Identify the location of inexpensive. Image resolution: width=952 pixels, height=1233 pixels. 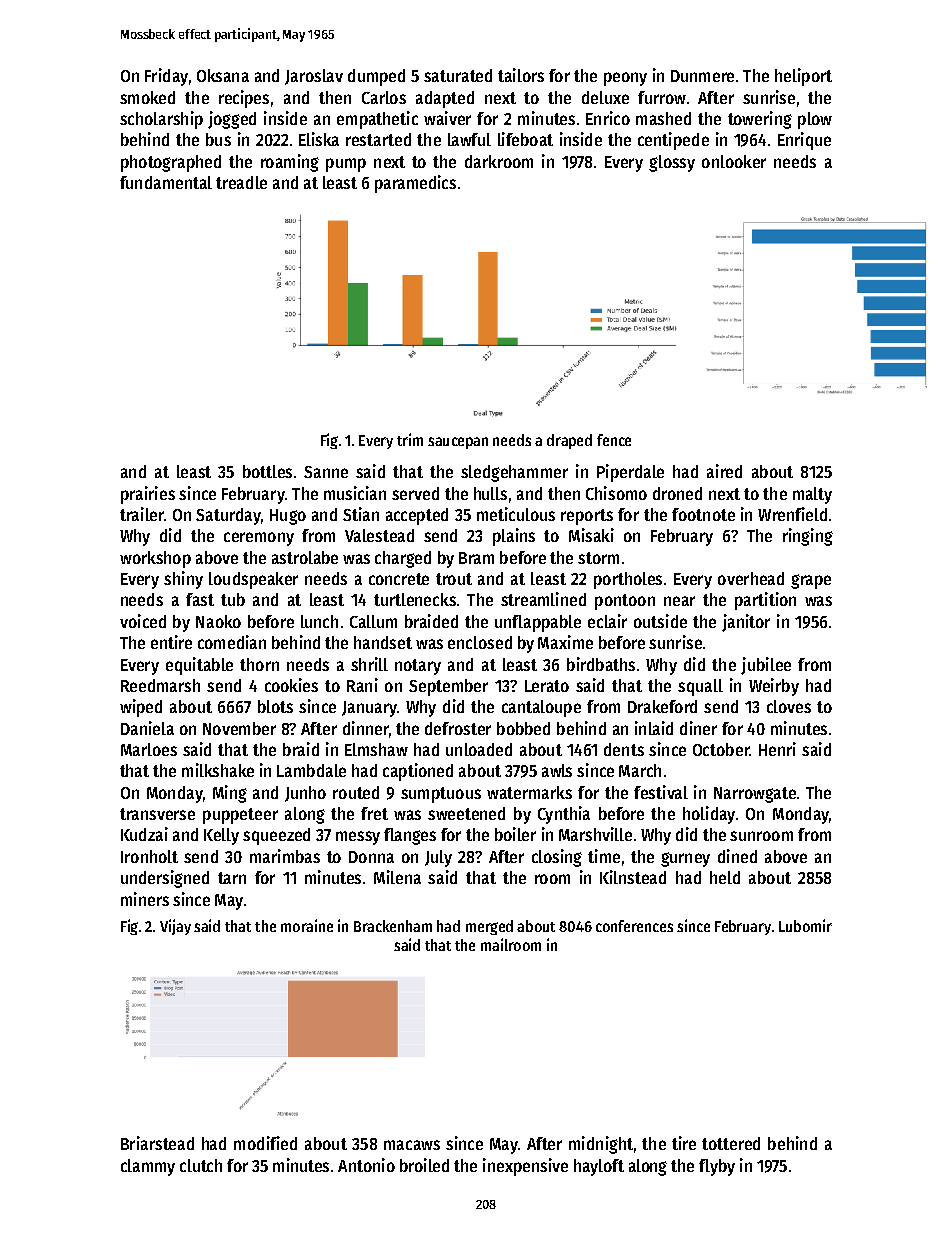
(525, 1167).
